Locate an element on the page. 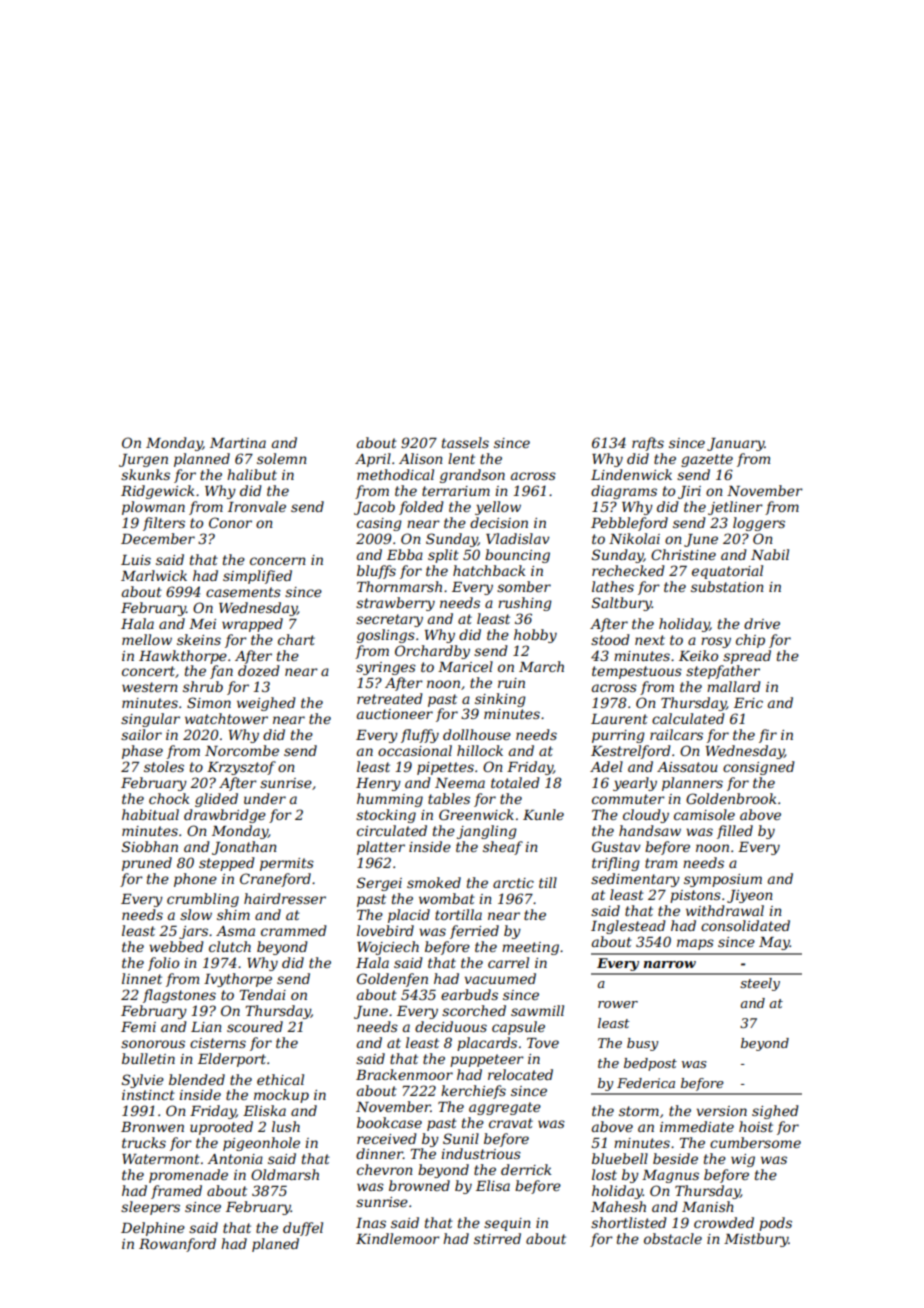 The width and height of the page is (924, 1308). totaled is located at coordinates (515, 782).
